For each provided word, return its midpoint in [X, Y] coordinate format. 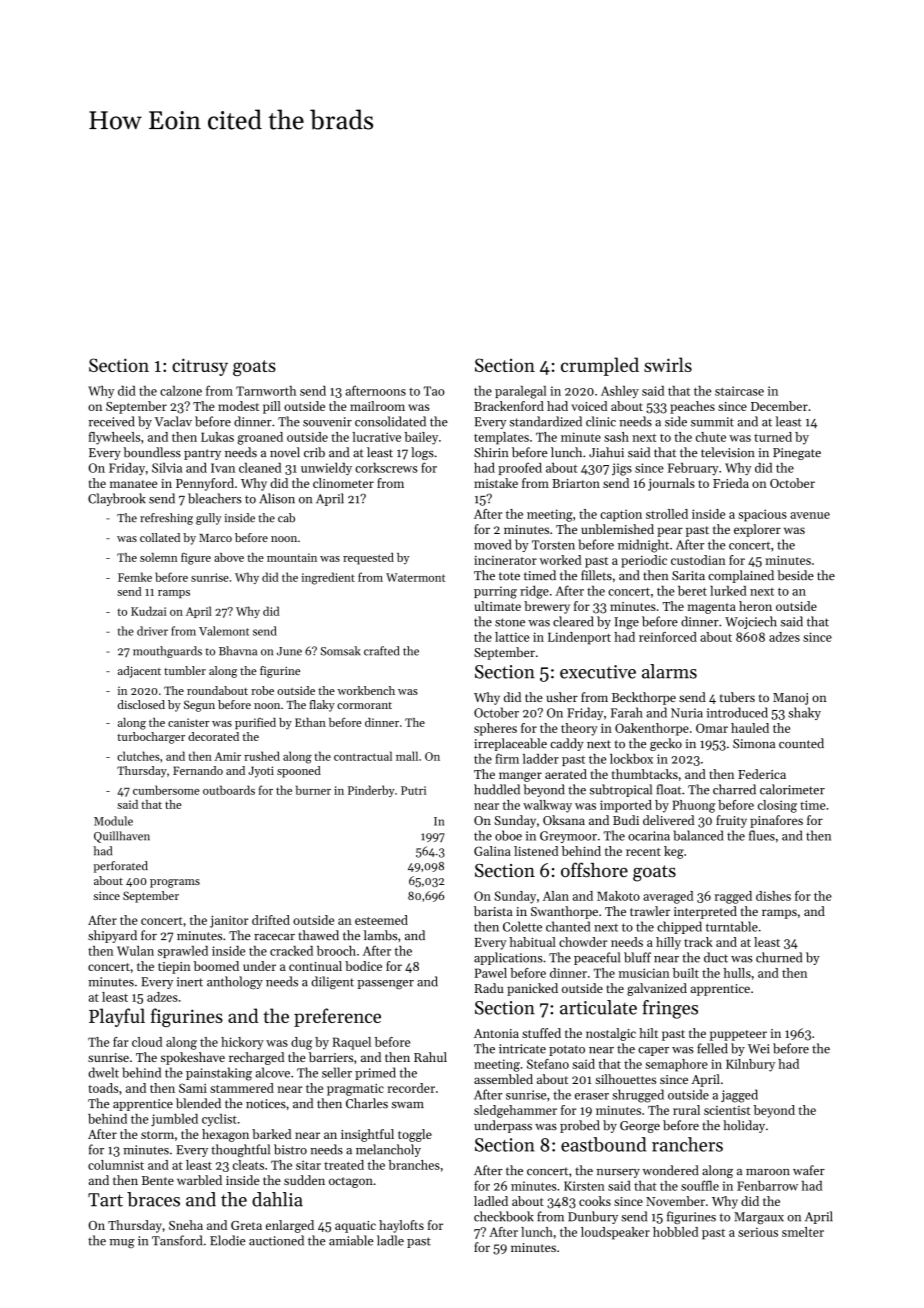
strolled [667, 514]
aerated [566, 774]
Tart [105, 1200]
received [112, 421]
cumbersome [166, 790]
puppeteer [738, 1035]
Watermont [415, 577]
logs [422, 453]
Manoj [790, 699]
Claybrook [117, 499]
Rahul [430, 1057]
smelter [803, 1232]
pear [670, 532]
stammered [242, 1088]
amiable [351, 1240]
